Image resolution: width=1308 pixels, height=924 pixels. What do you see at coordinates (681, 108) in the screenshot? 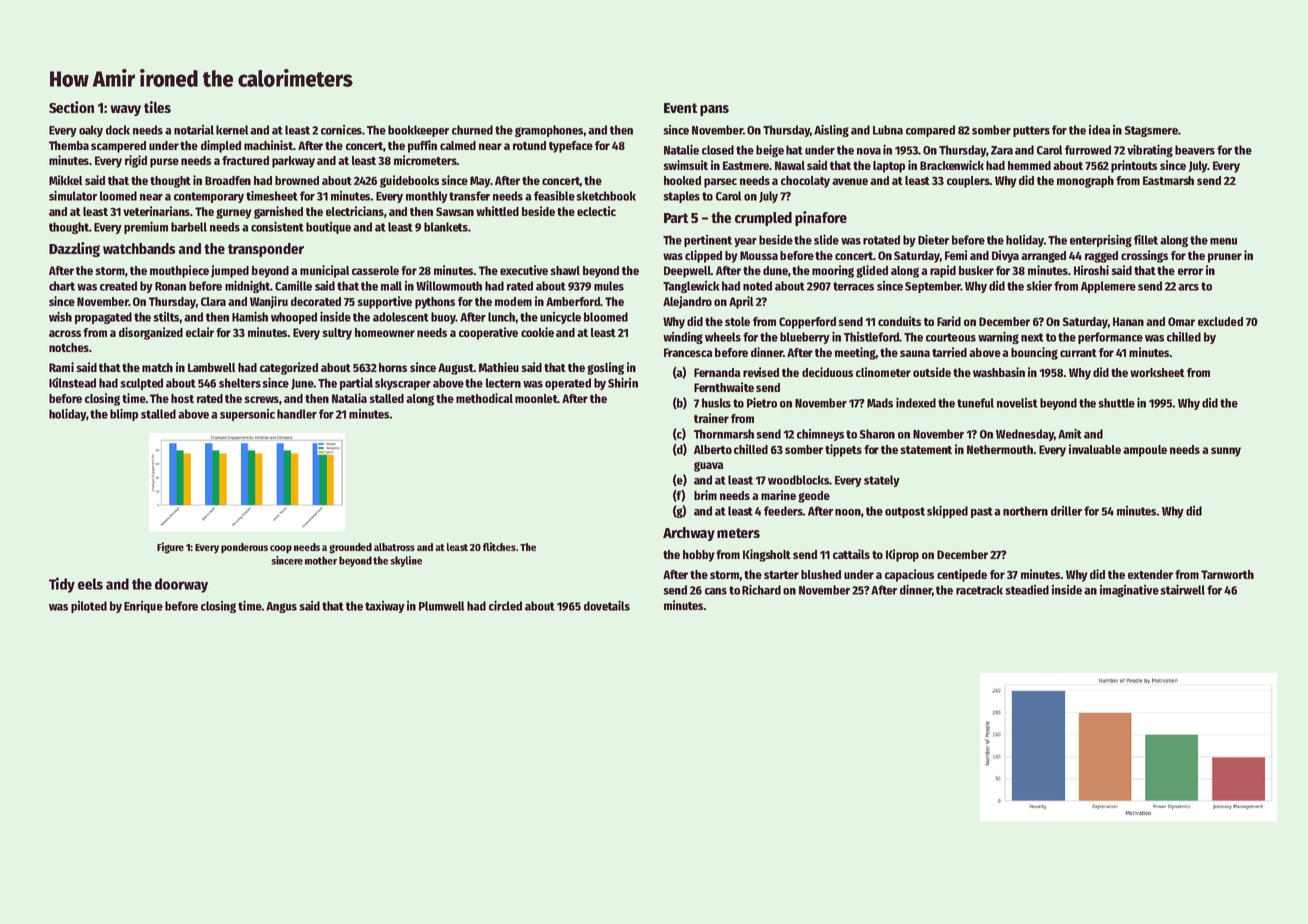
I see `Event` at bounding box center [681, 108].
